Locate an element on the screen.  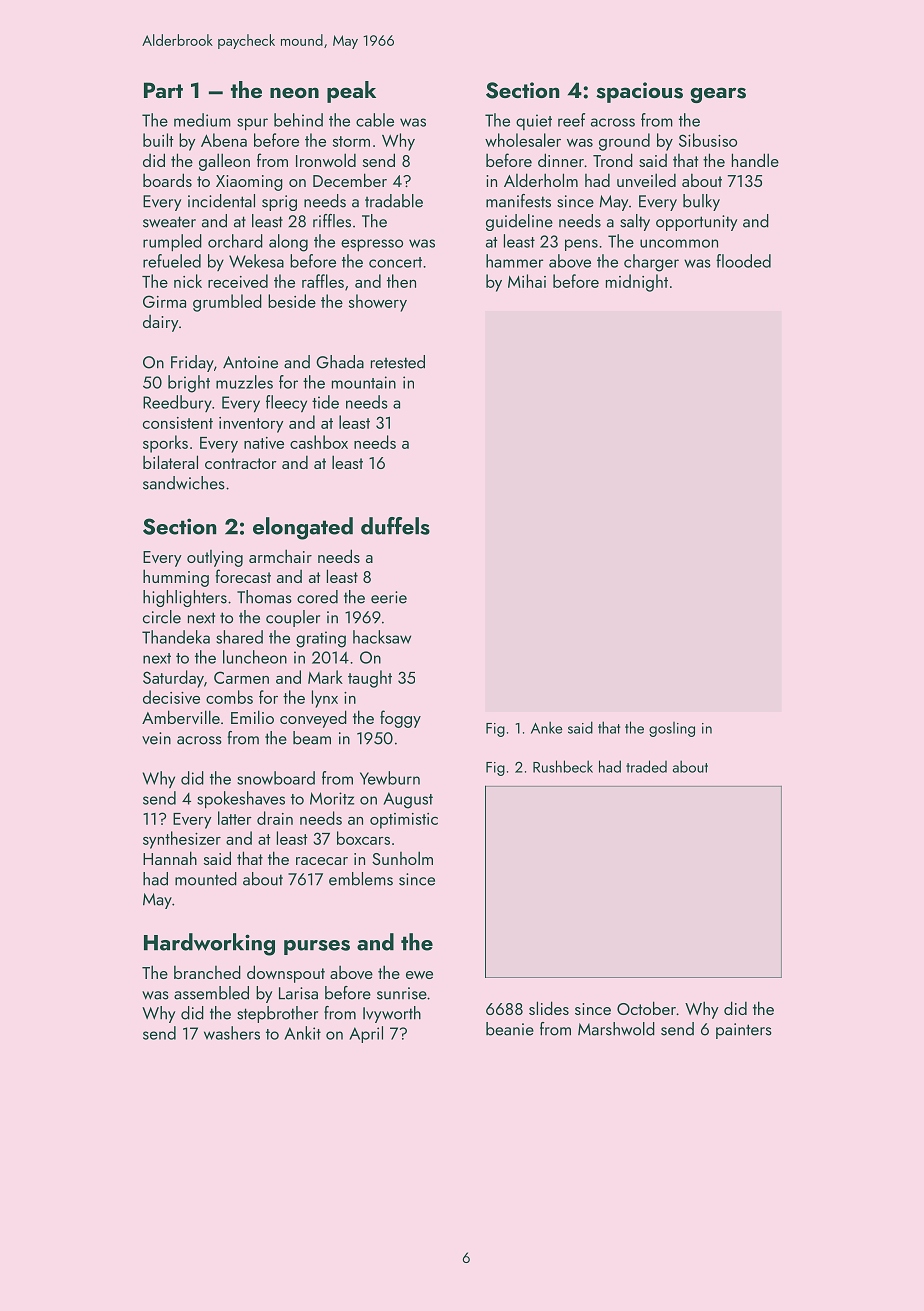
gears is located at coordinates (718, 95).
